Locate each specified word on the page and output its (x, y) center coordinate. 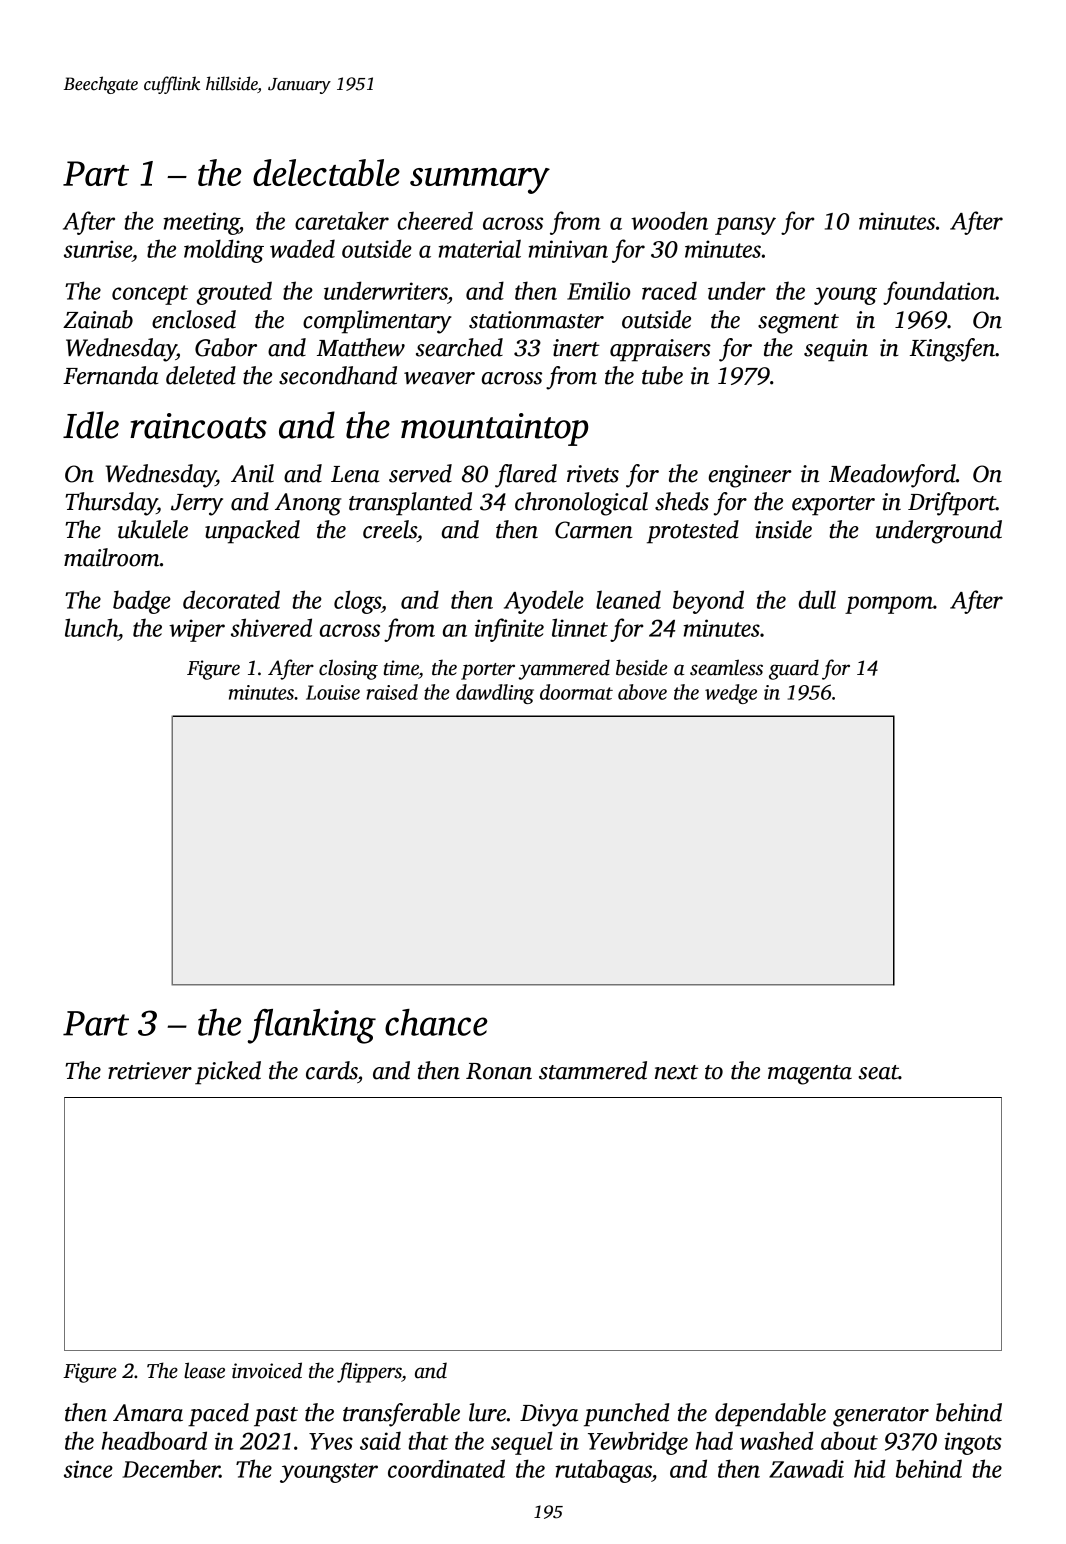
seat (878, 1072)
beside (641, 667)
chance (436, 1022)
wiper (197, 630)
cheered (435, 220)
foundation (939, 293)
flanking (311, 1026)
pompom (889, 605)
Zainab (98, 319)
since (88, 1469)
